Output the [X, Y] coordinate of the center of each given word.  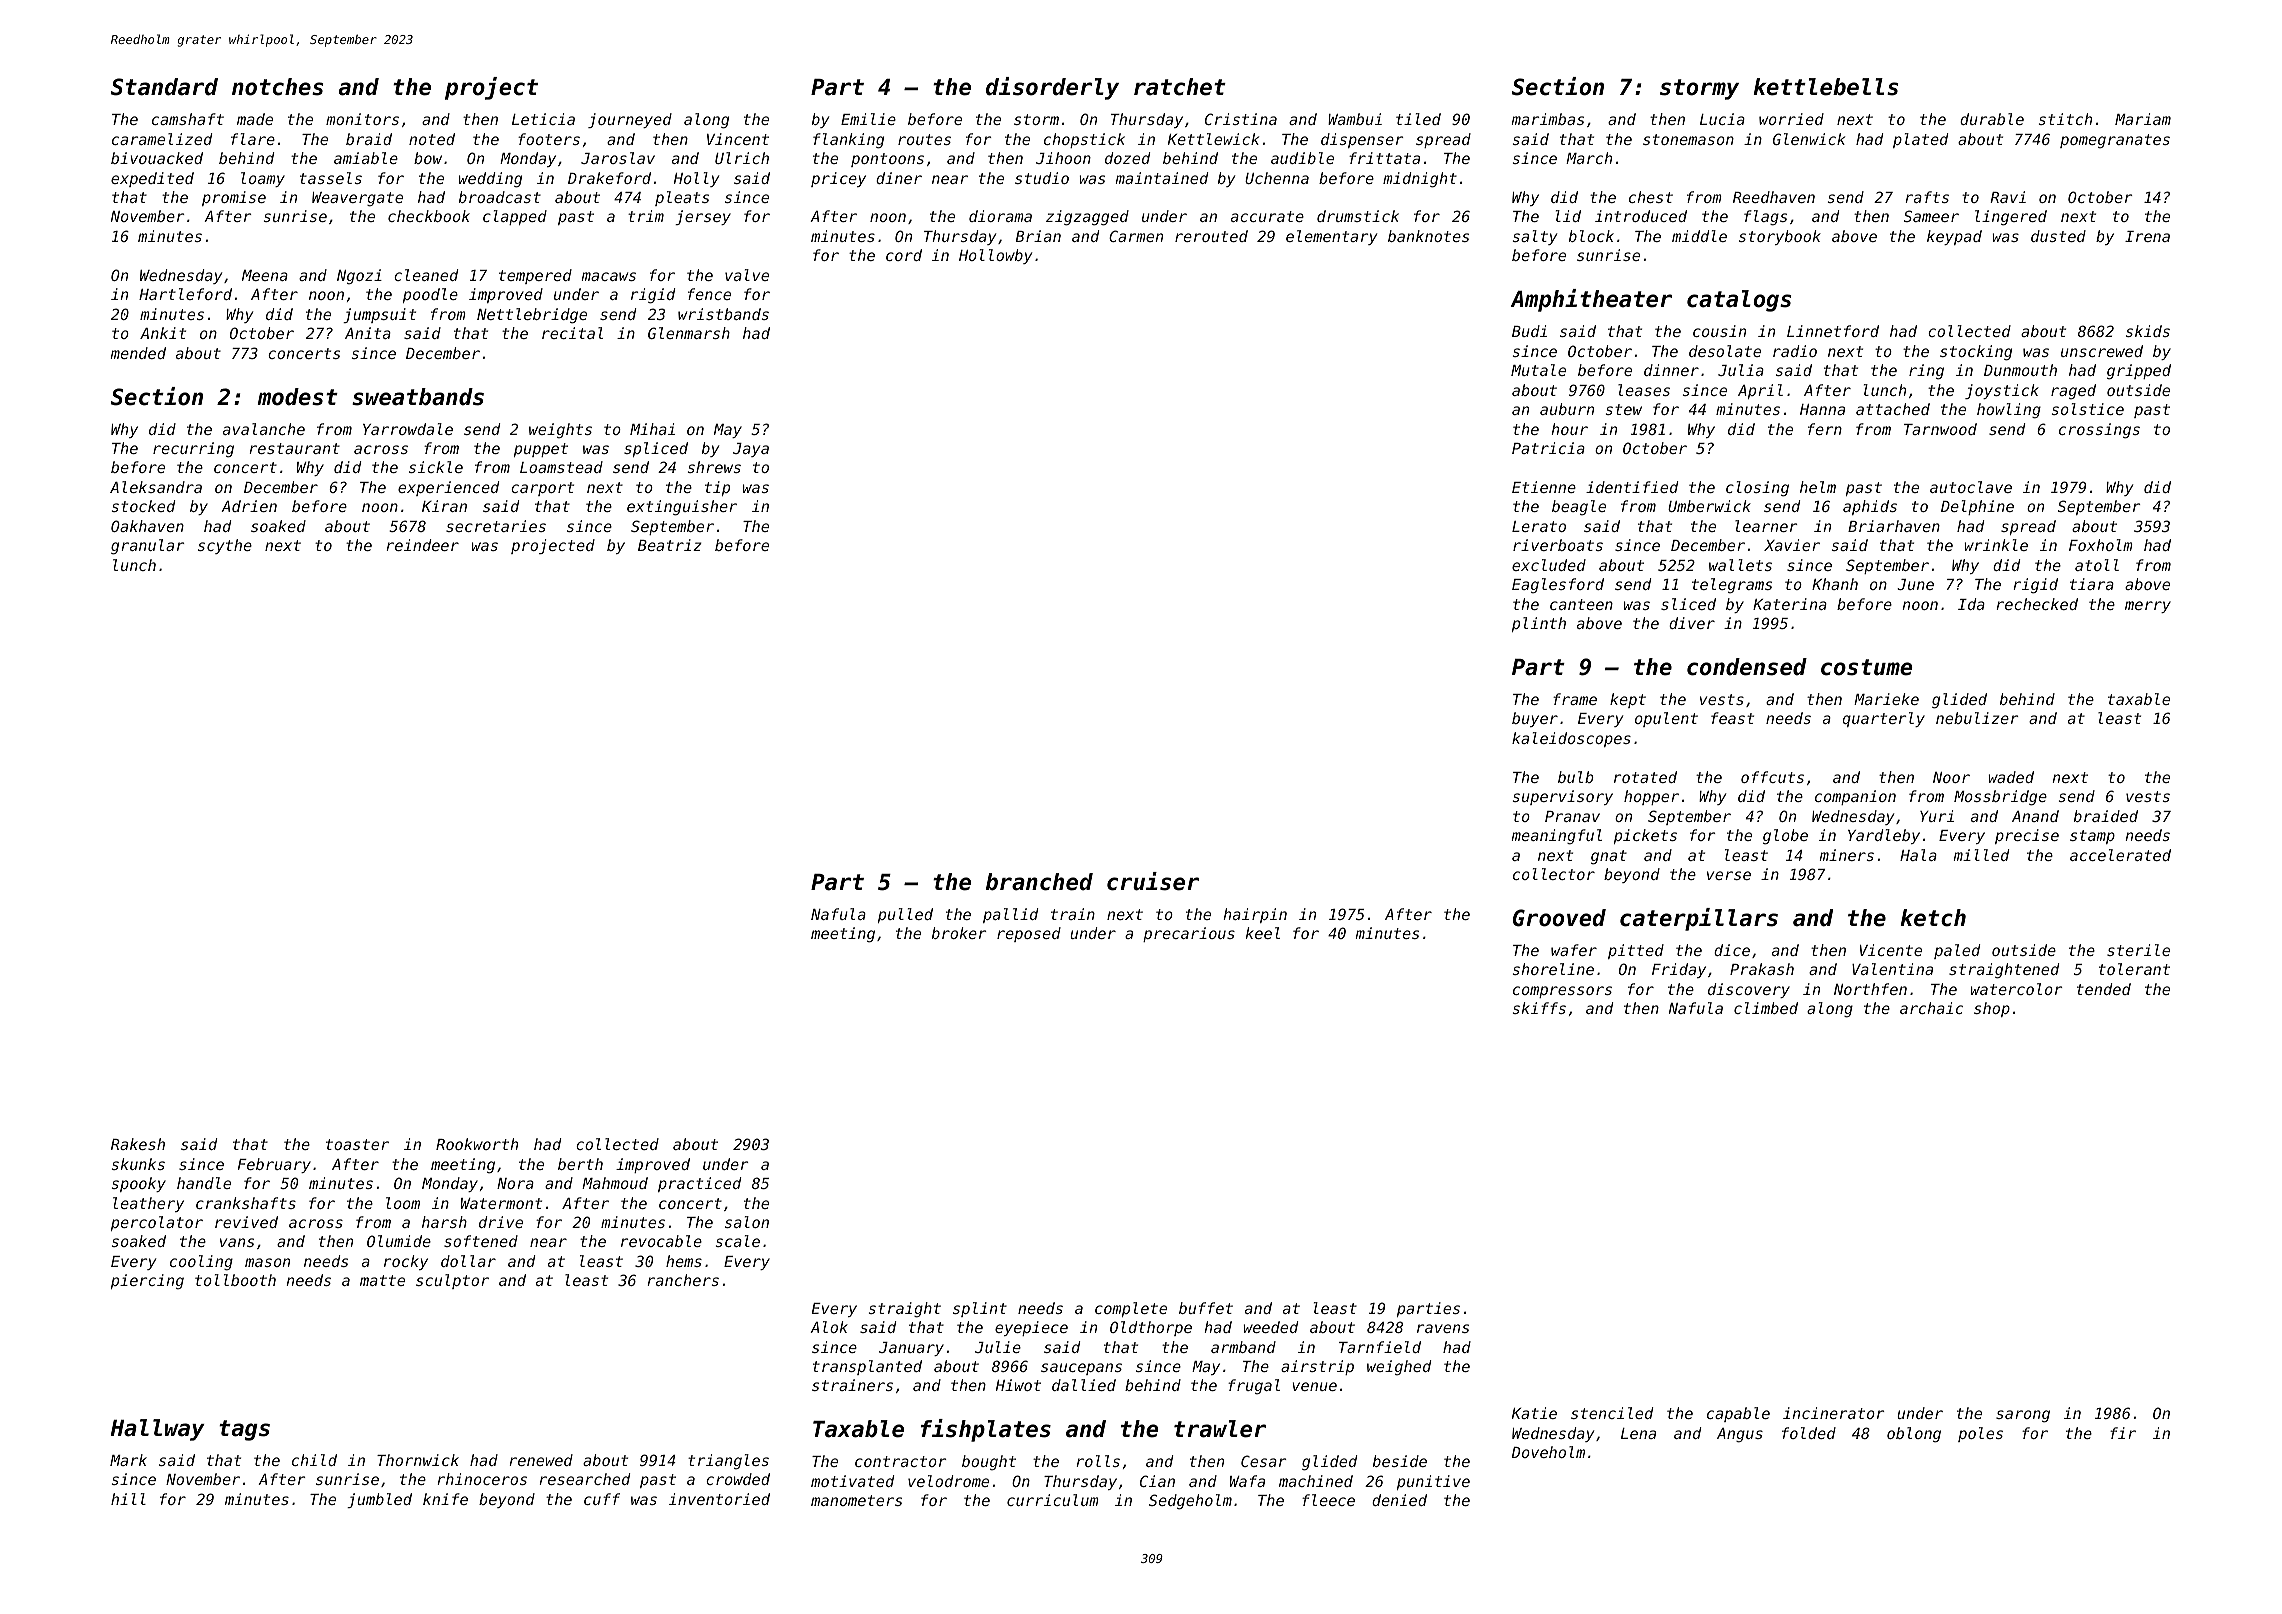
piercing [147, 1281]
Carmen [1136, 236]
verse [1729, 875]
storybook [1780, 237]
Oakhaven [147, 526]
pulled [905, 915]
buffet [1206, 1308]
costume [1867, 667]
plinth [1539, 624]
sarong [2023, 1416]
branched [1039, 882]
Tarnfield [1380, 1347]
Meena [265, 275]
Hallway [158, 1430]
